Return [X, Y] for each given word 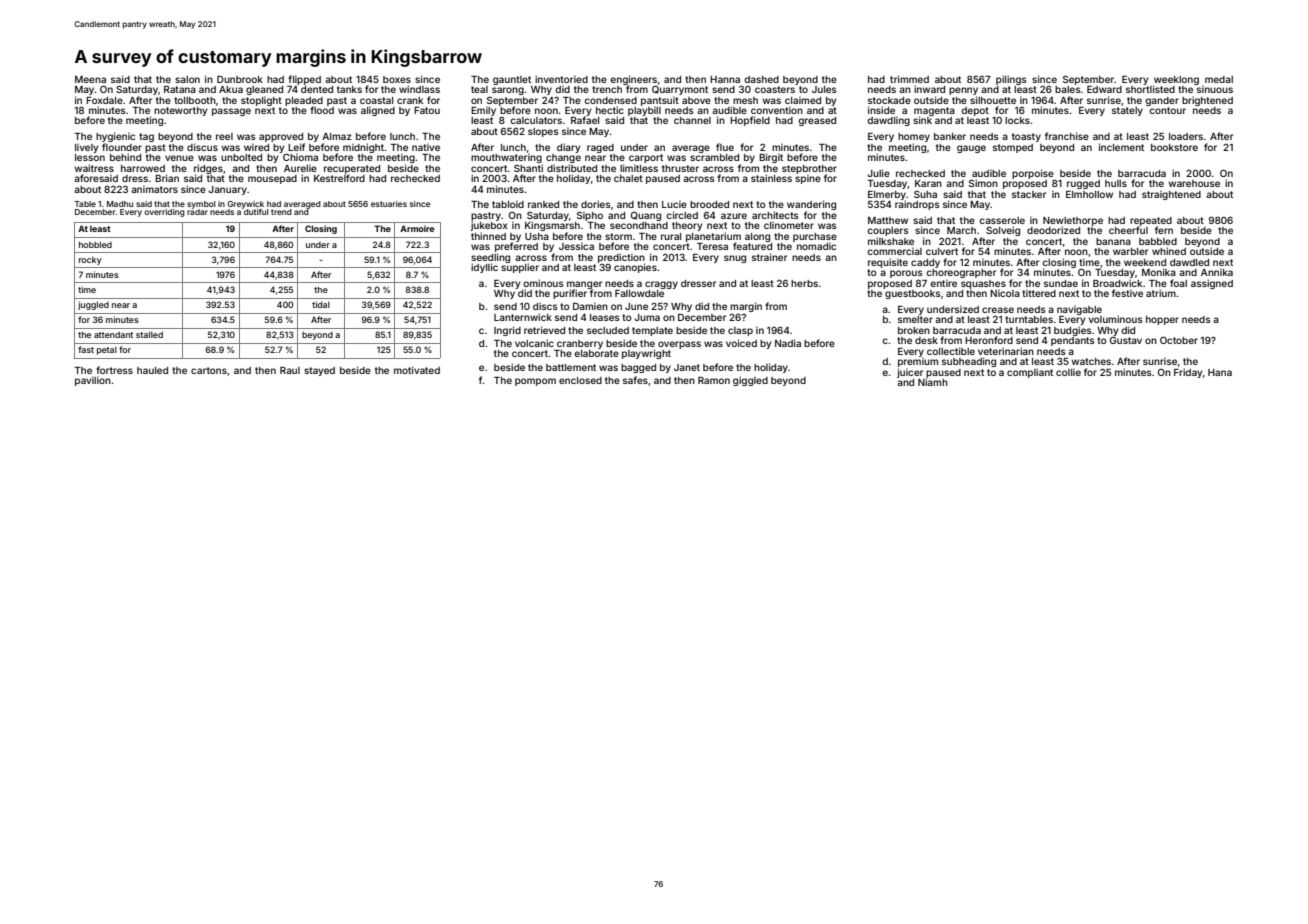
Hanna [725, 79]
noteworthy [180, 111]
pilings [1011, 80]
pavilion [93, 381]
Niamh [933, 382]
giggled [750, 381]
